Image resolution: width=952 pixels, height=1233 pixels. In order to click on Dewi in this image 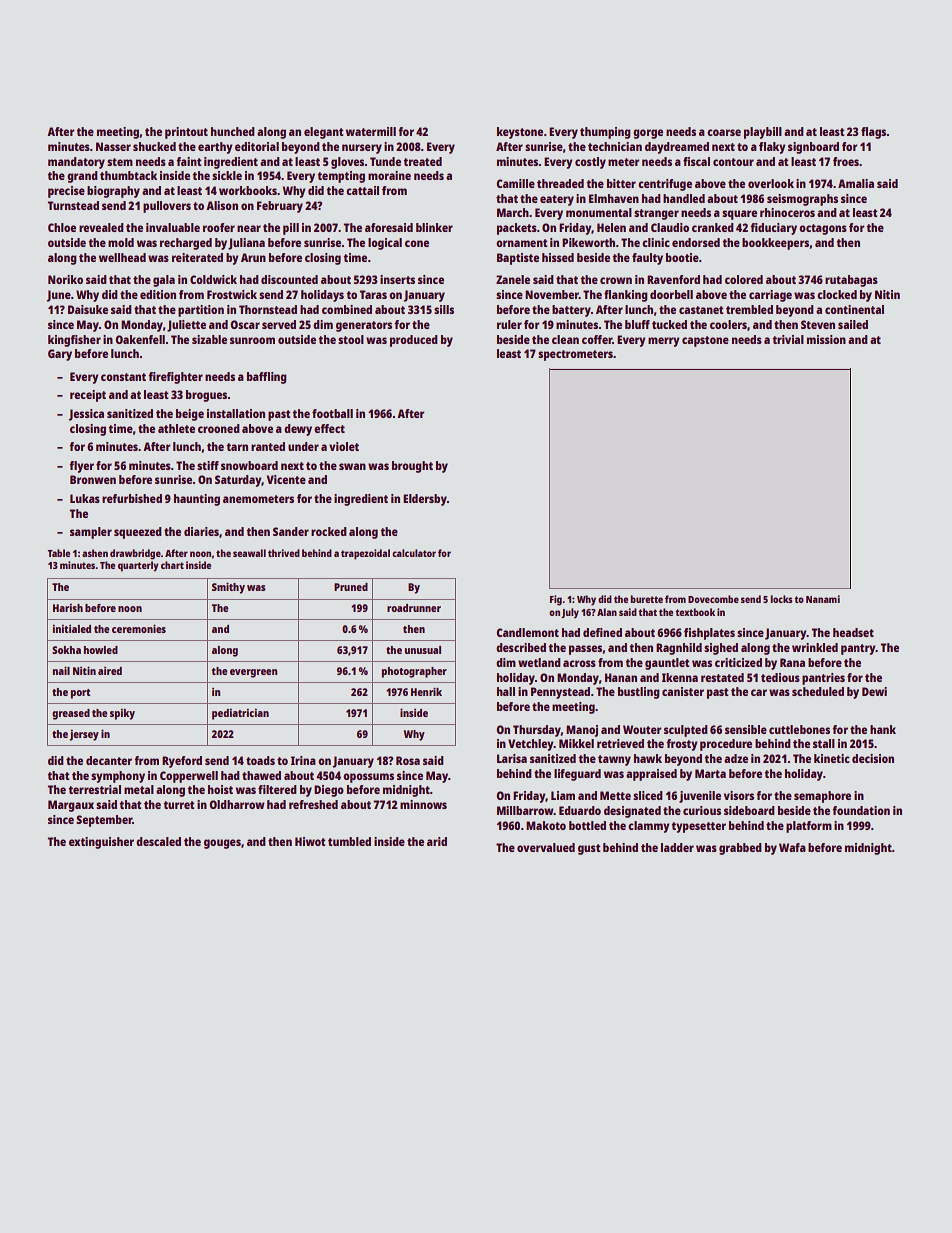, I will do `click(874, 691)`.
